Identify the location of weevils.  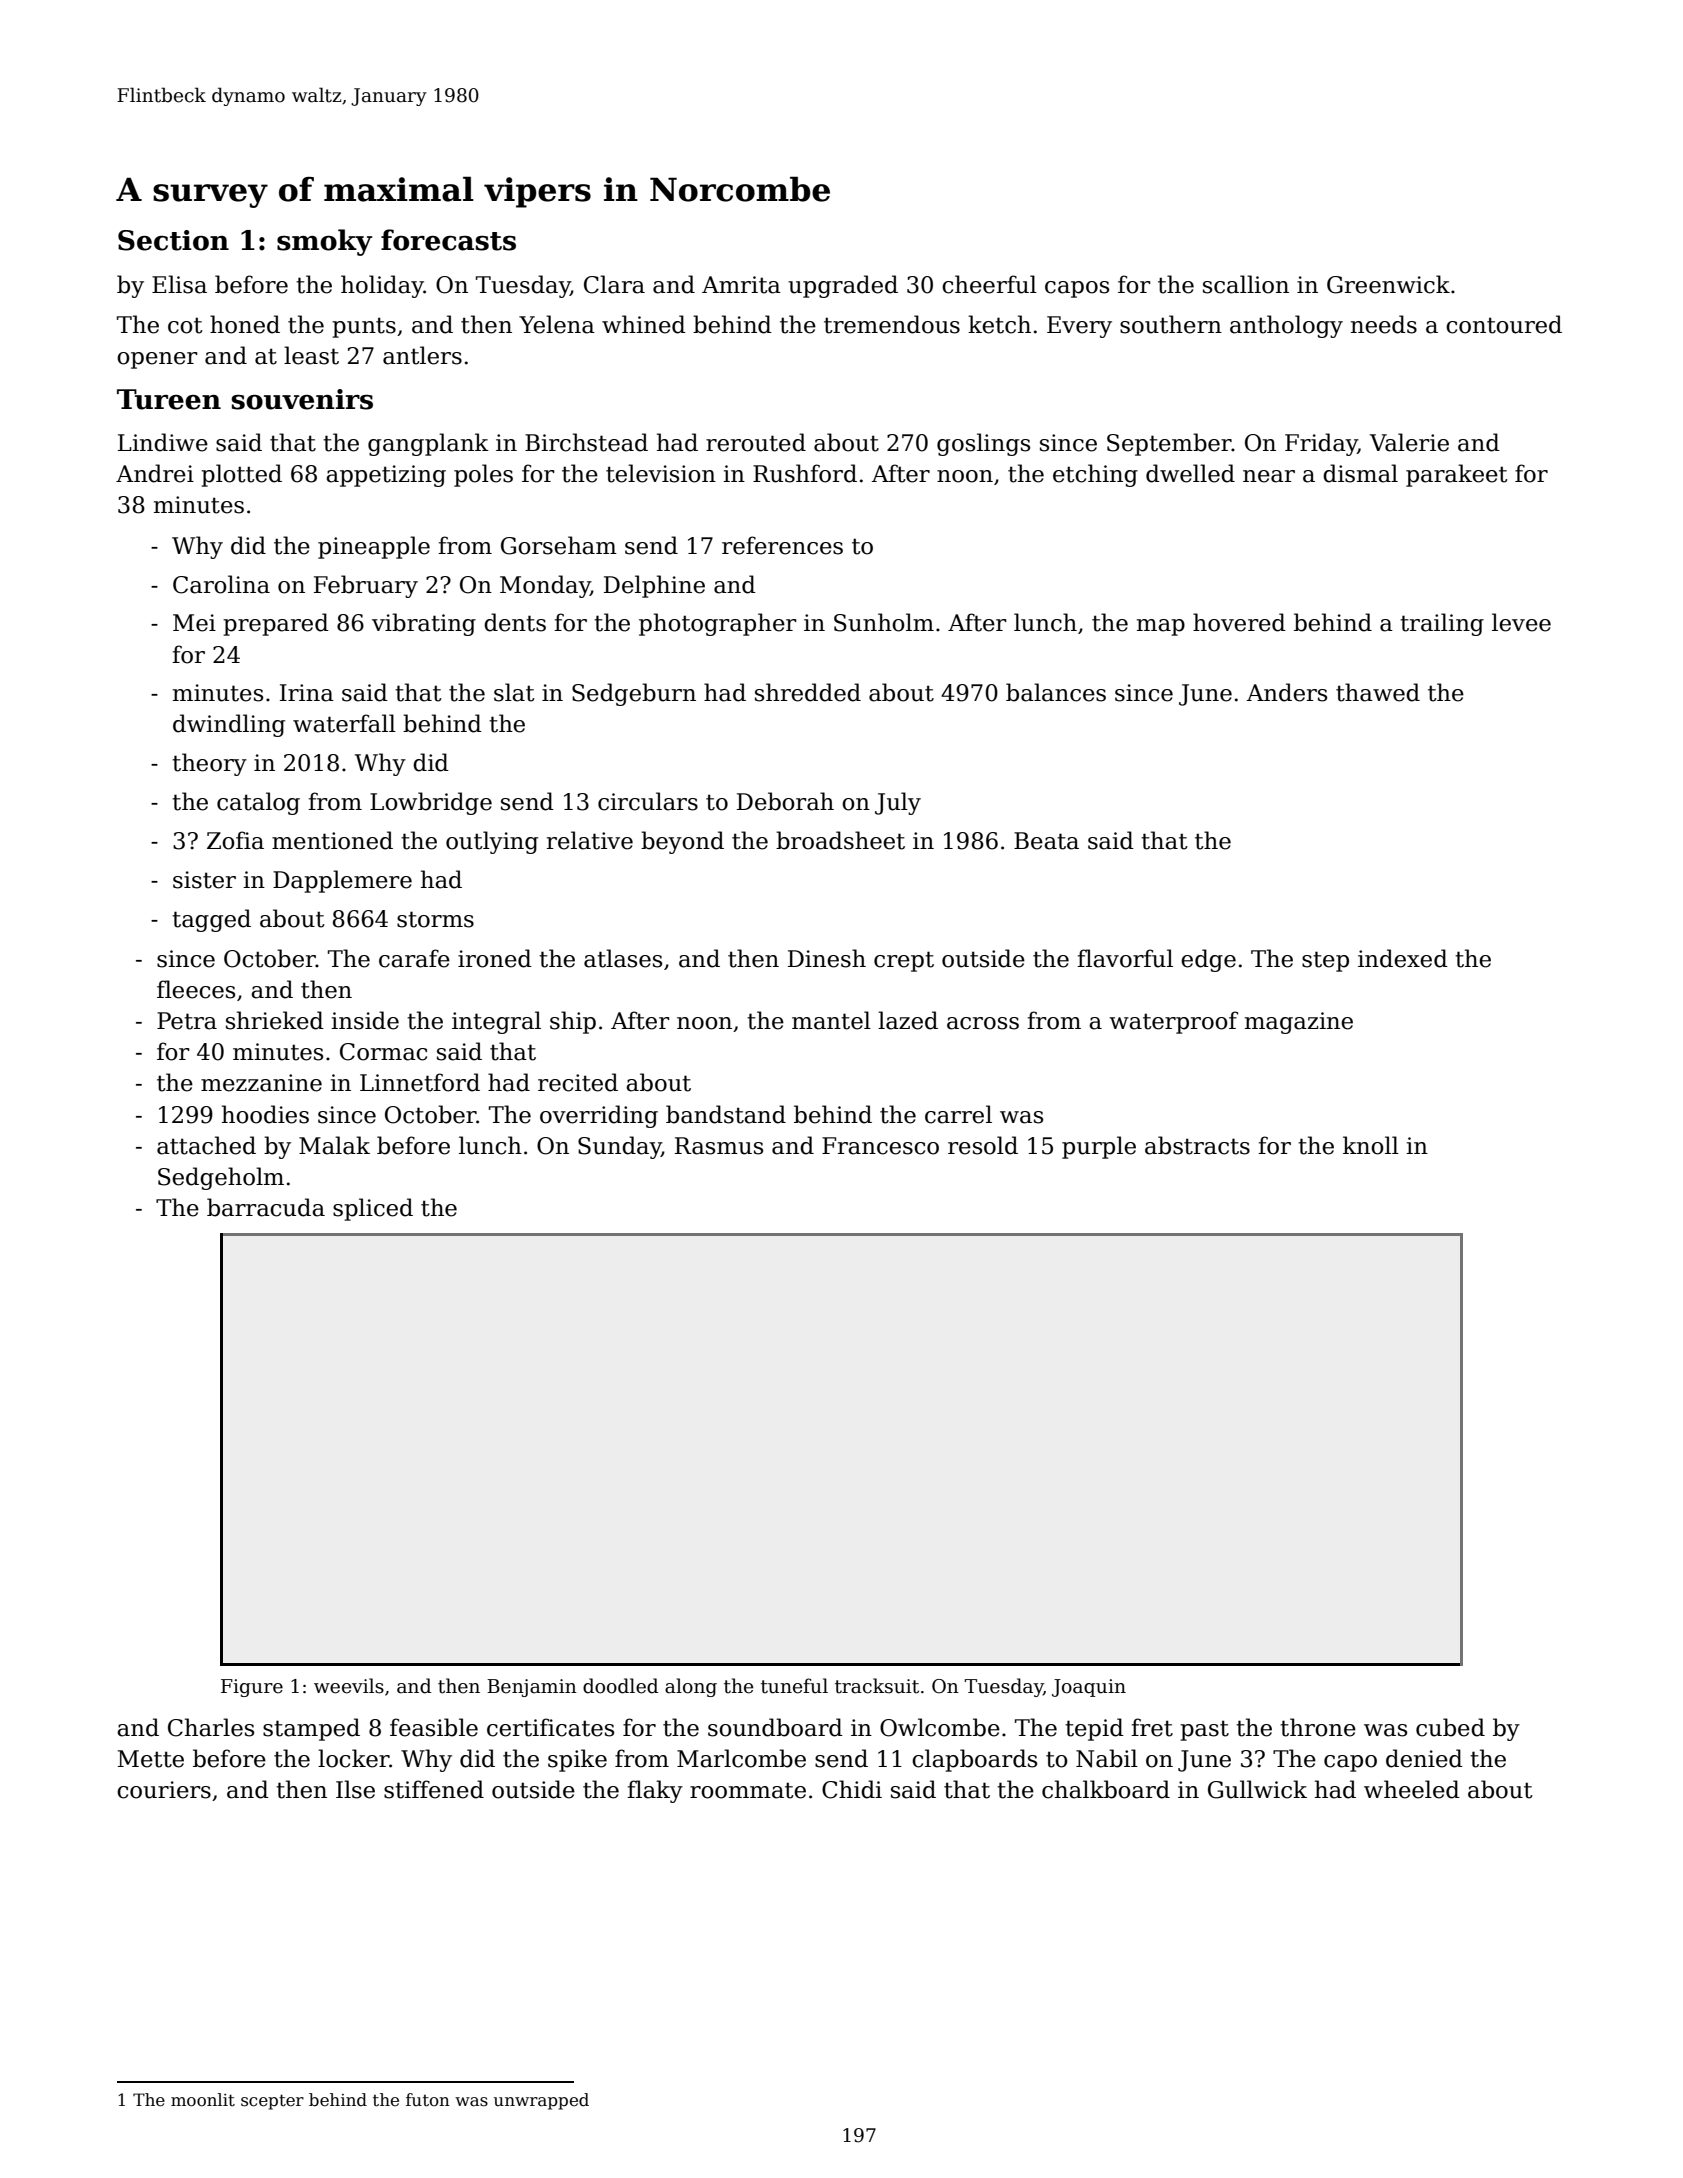
(349, 1686).
